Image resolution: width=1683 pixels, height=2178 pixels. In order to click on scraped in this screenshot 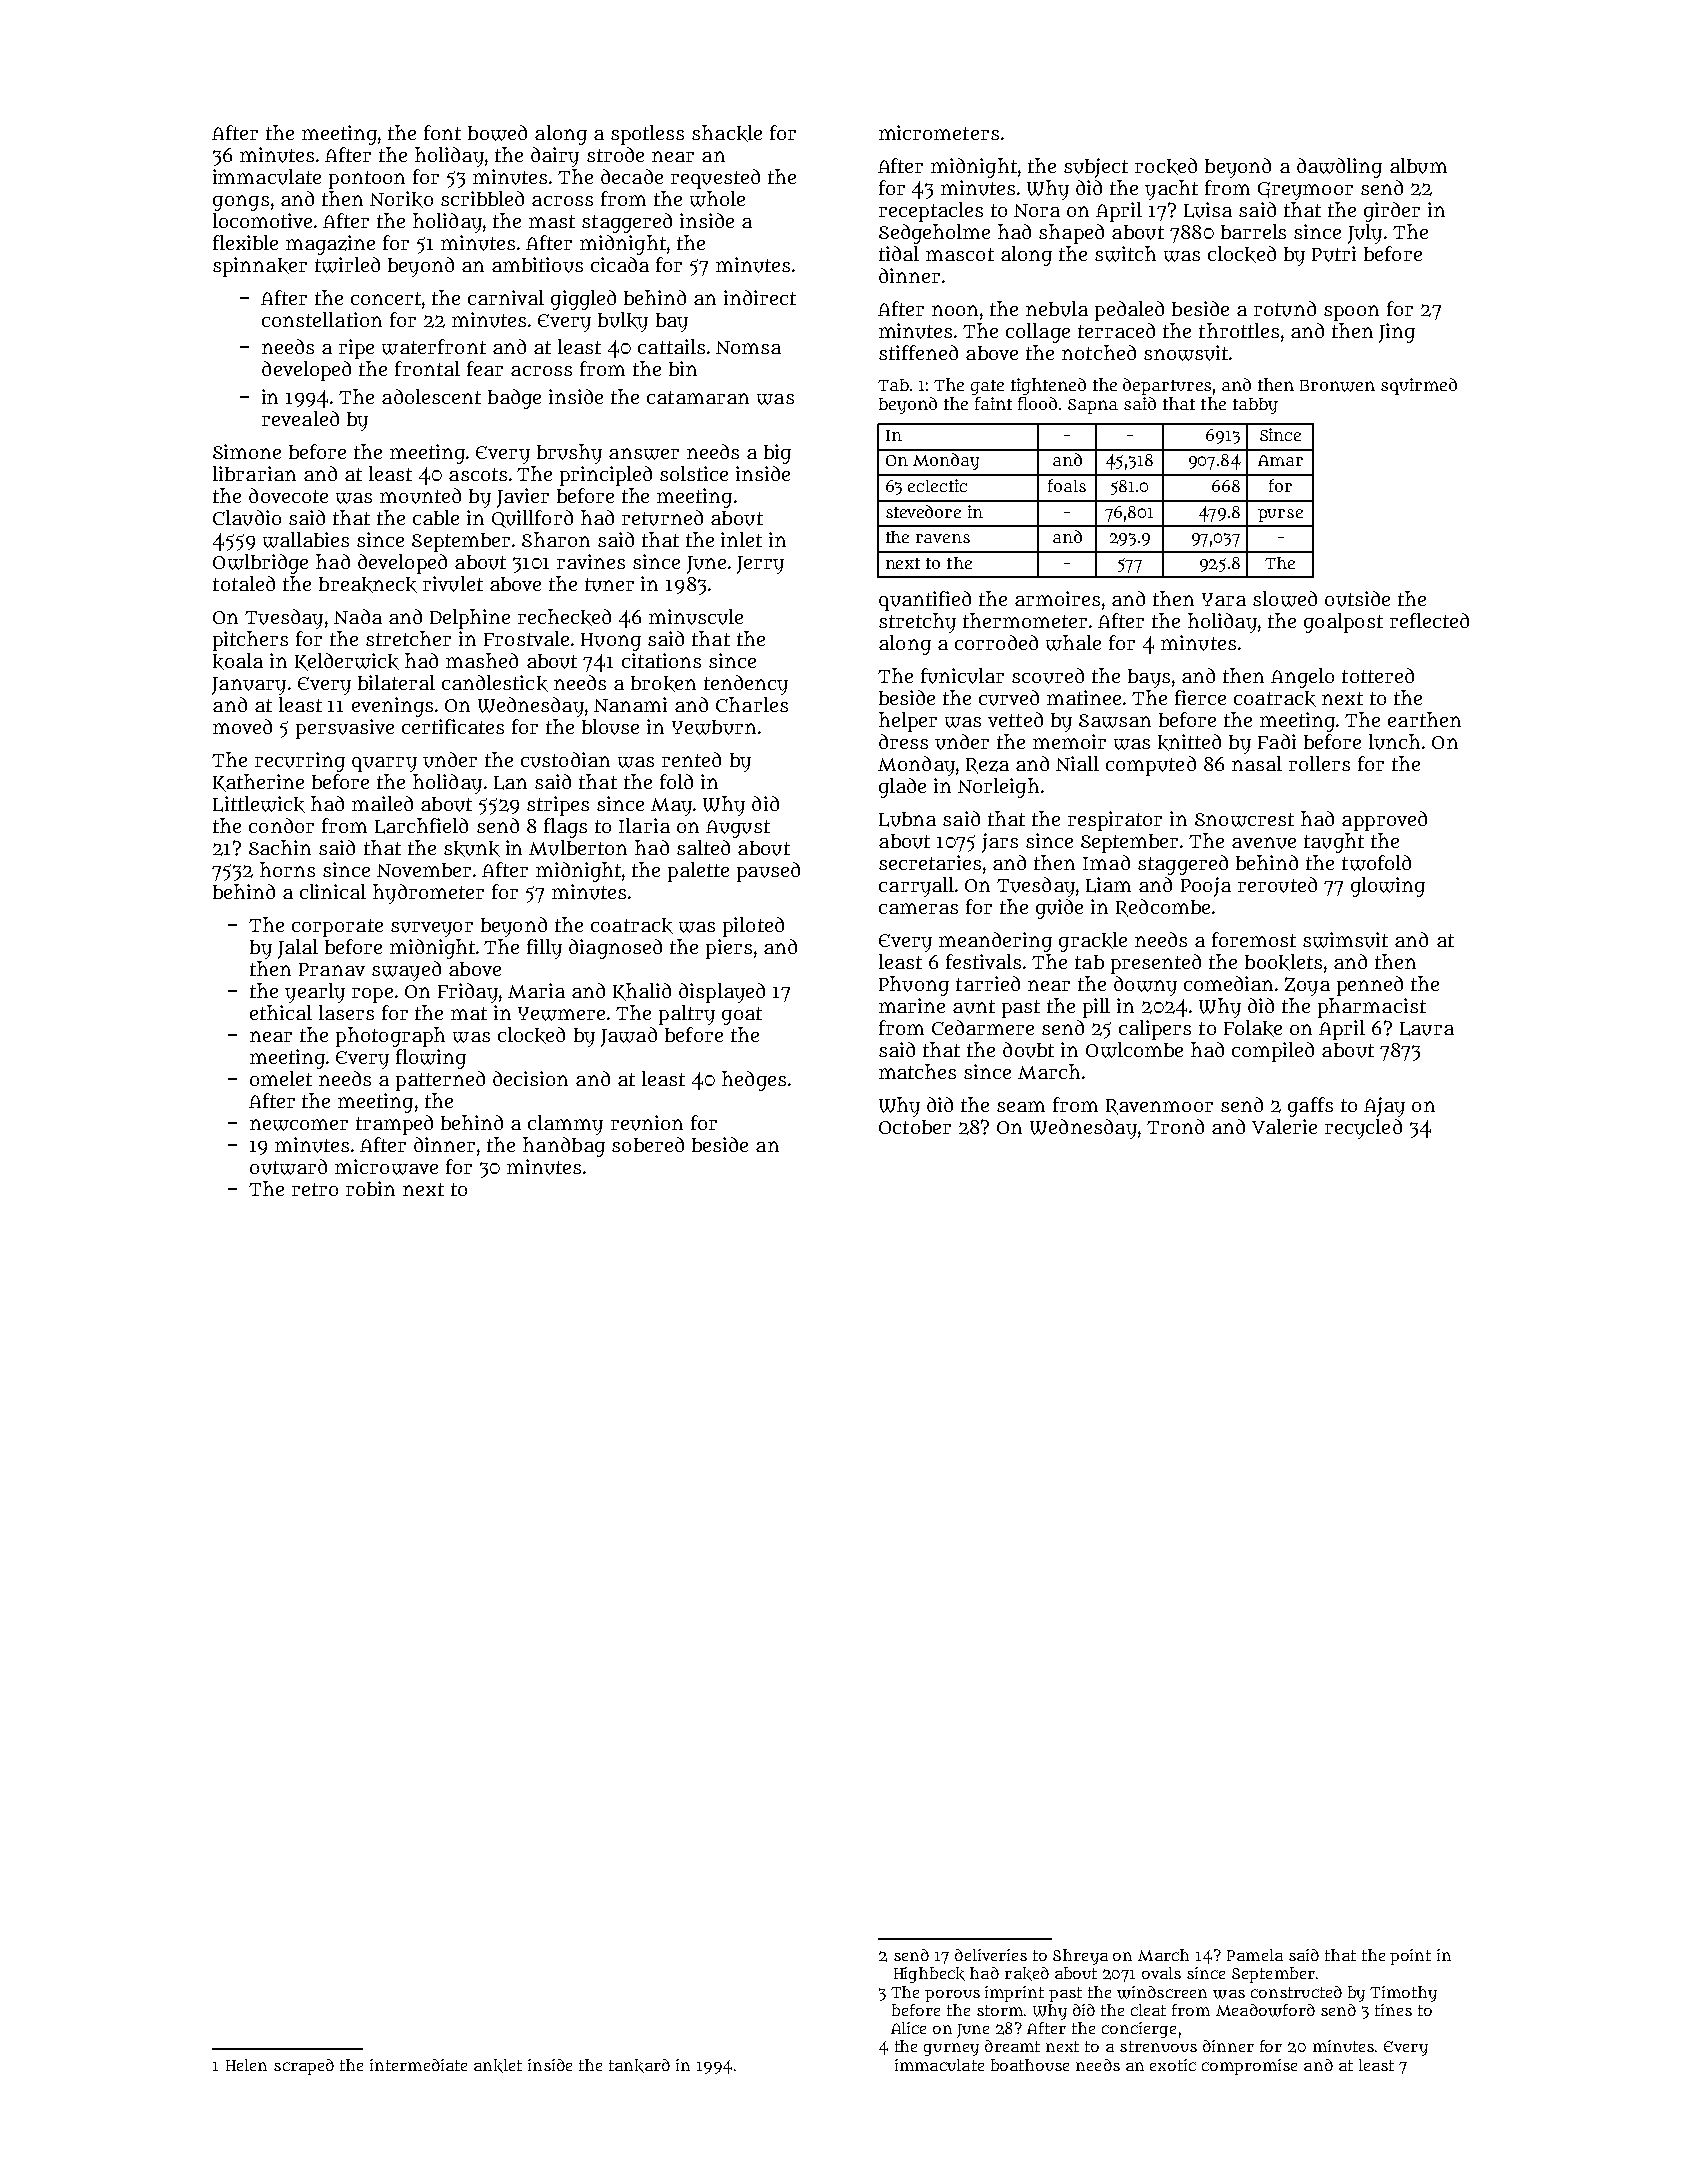, I will do `click(304, 2067)`.
